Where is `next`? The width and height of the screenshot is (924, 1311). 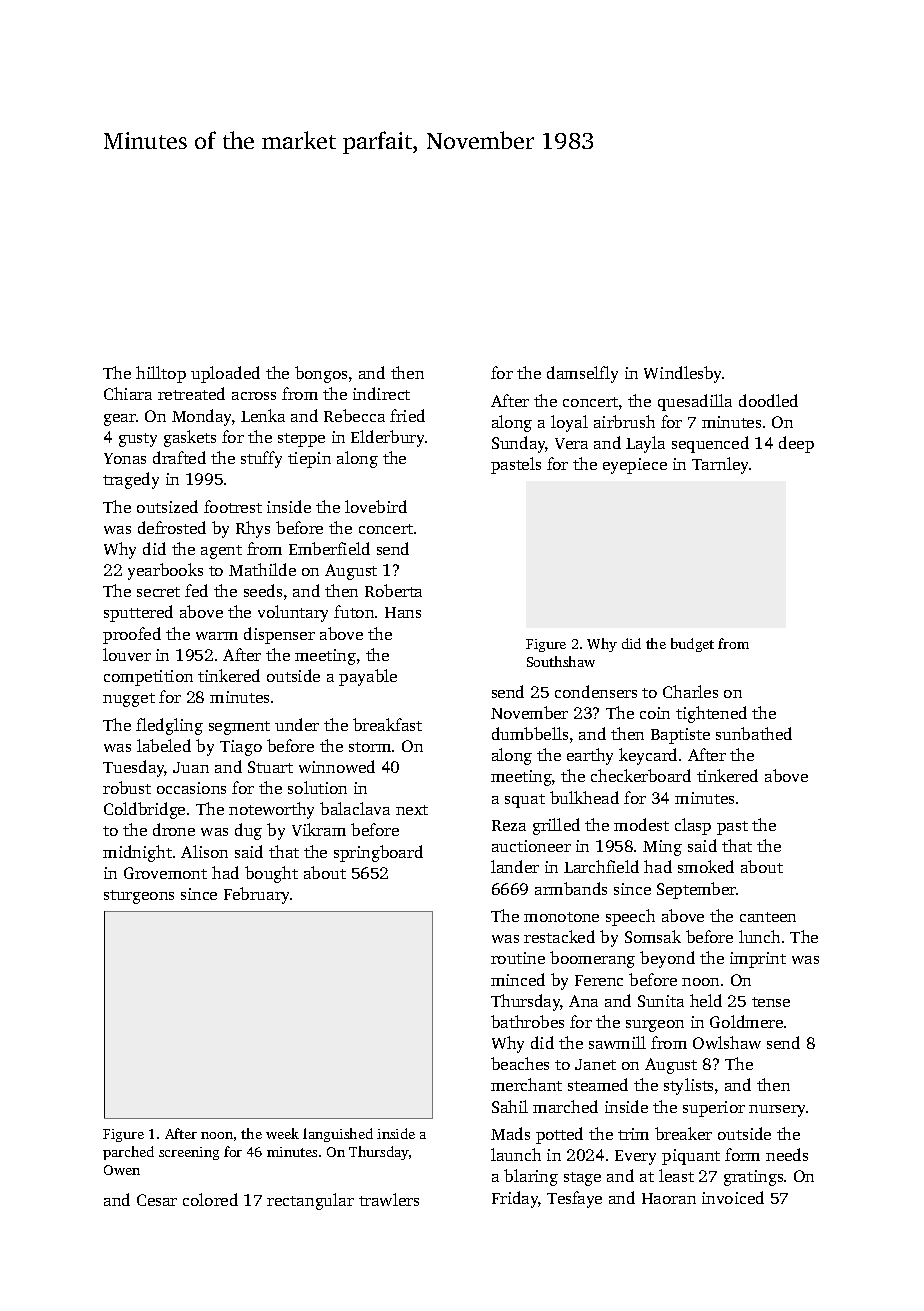 next is located at coordinates (412, 810).
